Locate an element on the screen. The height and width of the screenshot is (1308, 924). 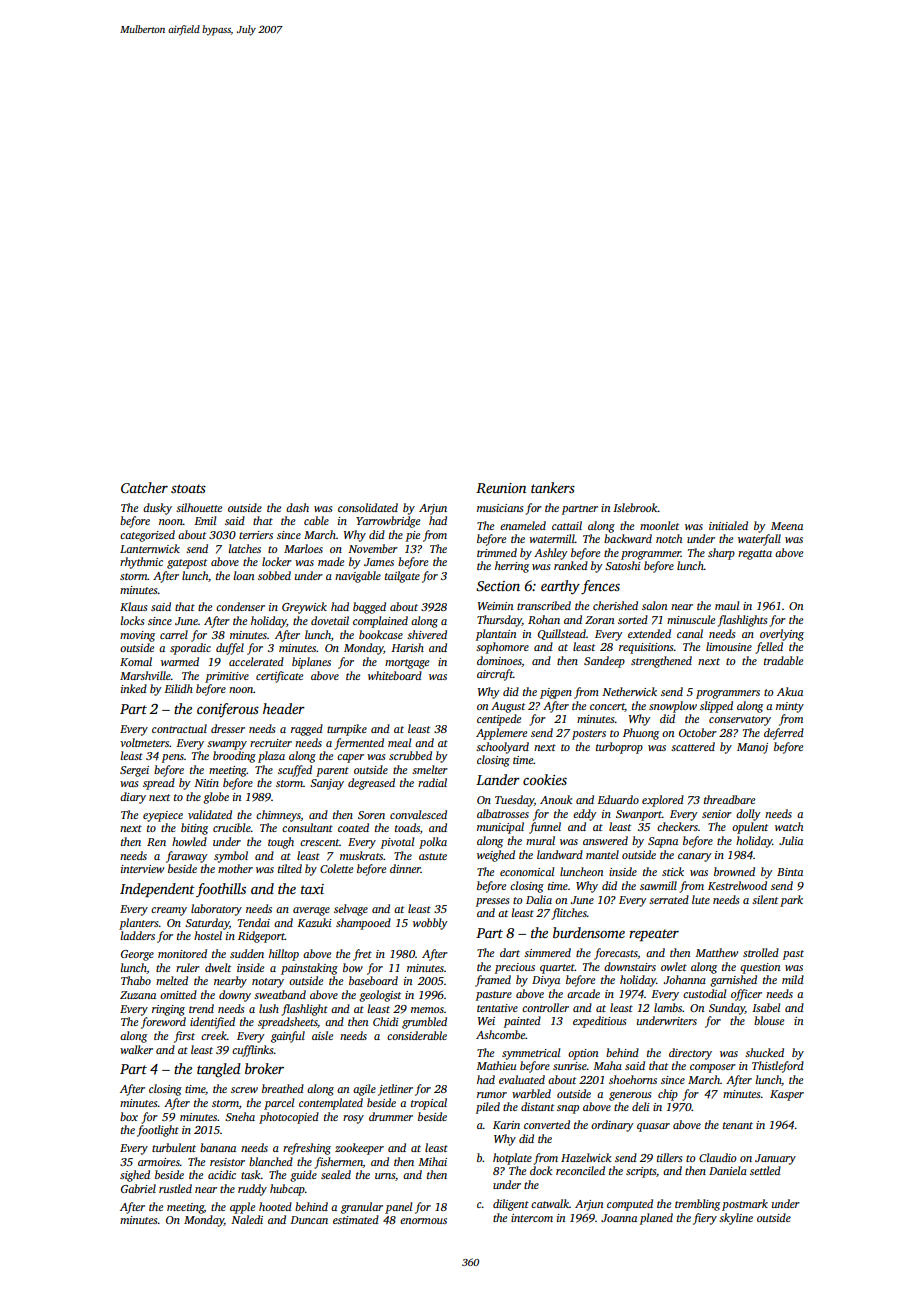
expeditious is located at coordinates (599, 1022).
